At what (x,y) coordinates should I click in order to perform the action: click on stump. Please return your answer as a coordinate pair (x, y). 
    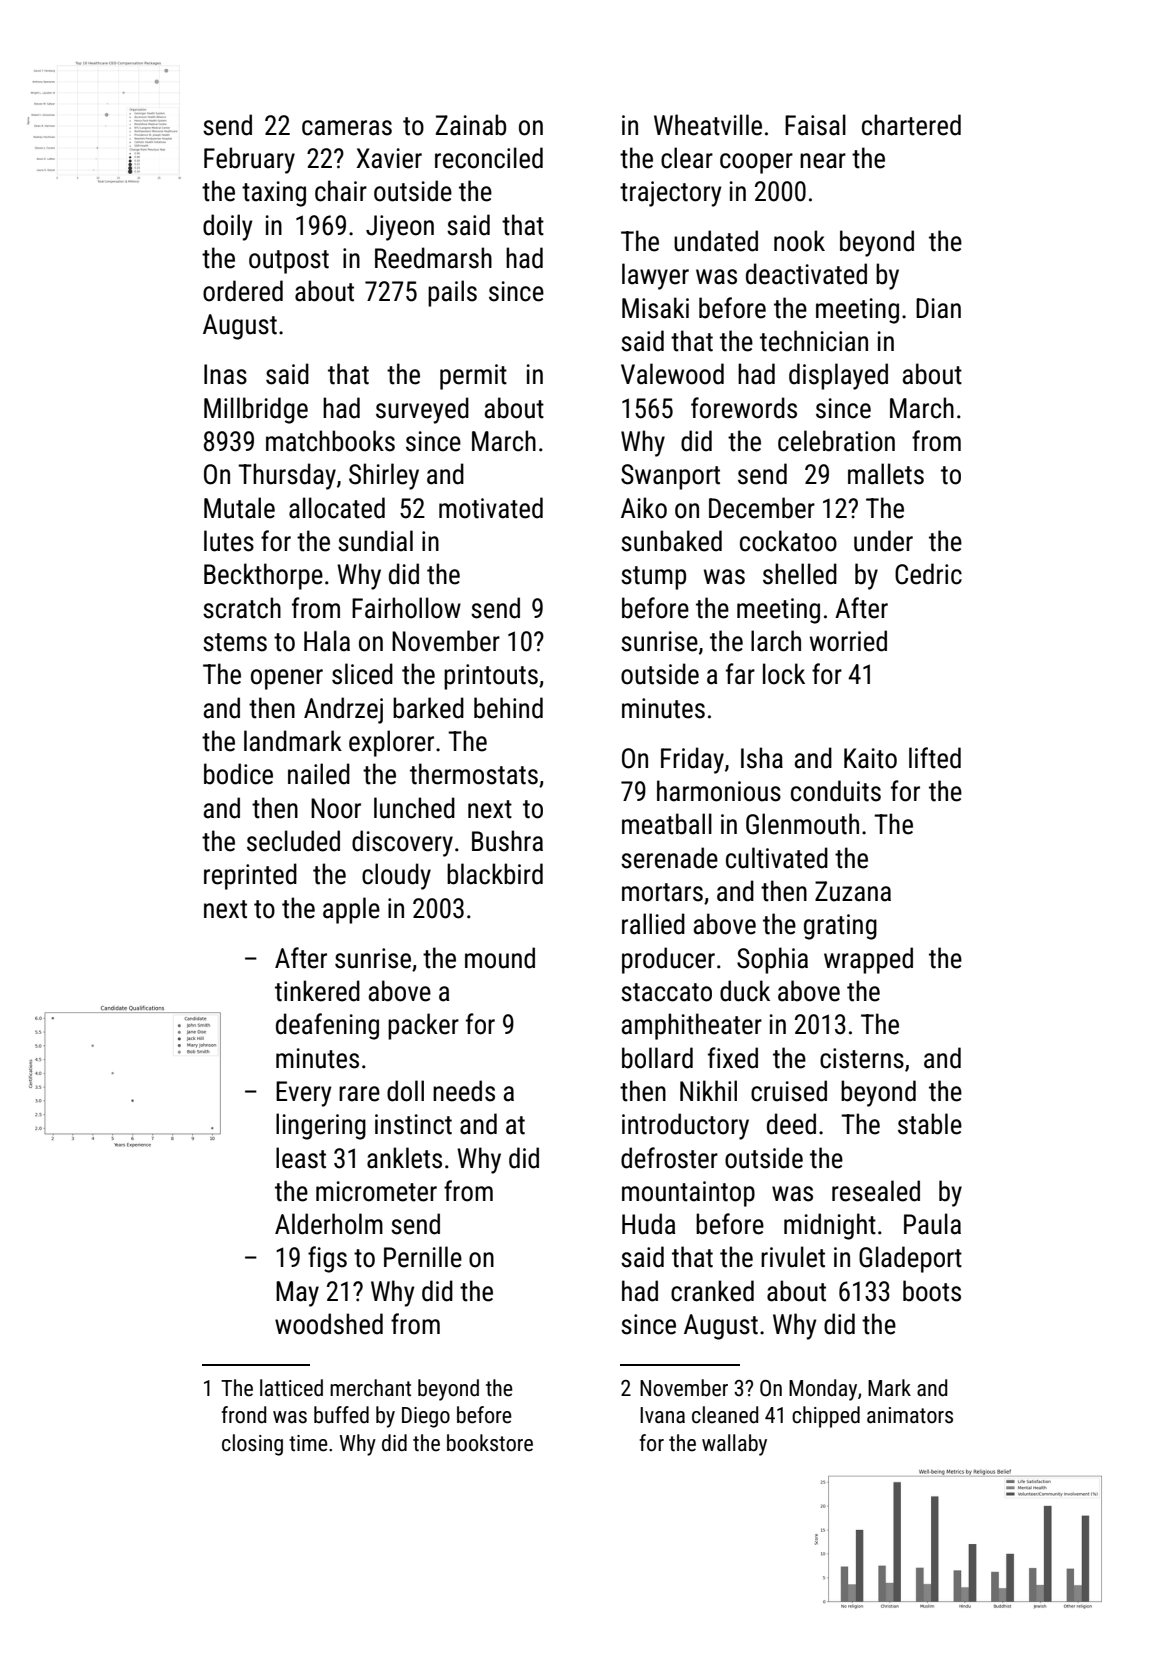
    Looking at the image, I should click on (653, 578).
